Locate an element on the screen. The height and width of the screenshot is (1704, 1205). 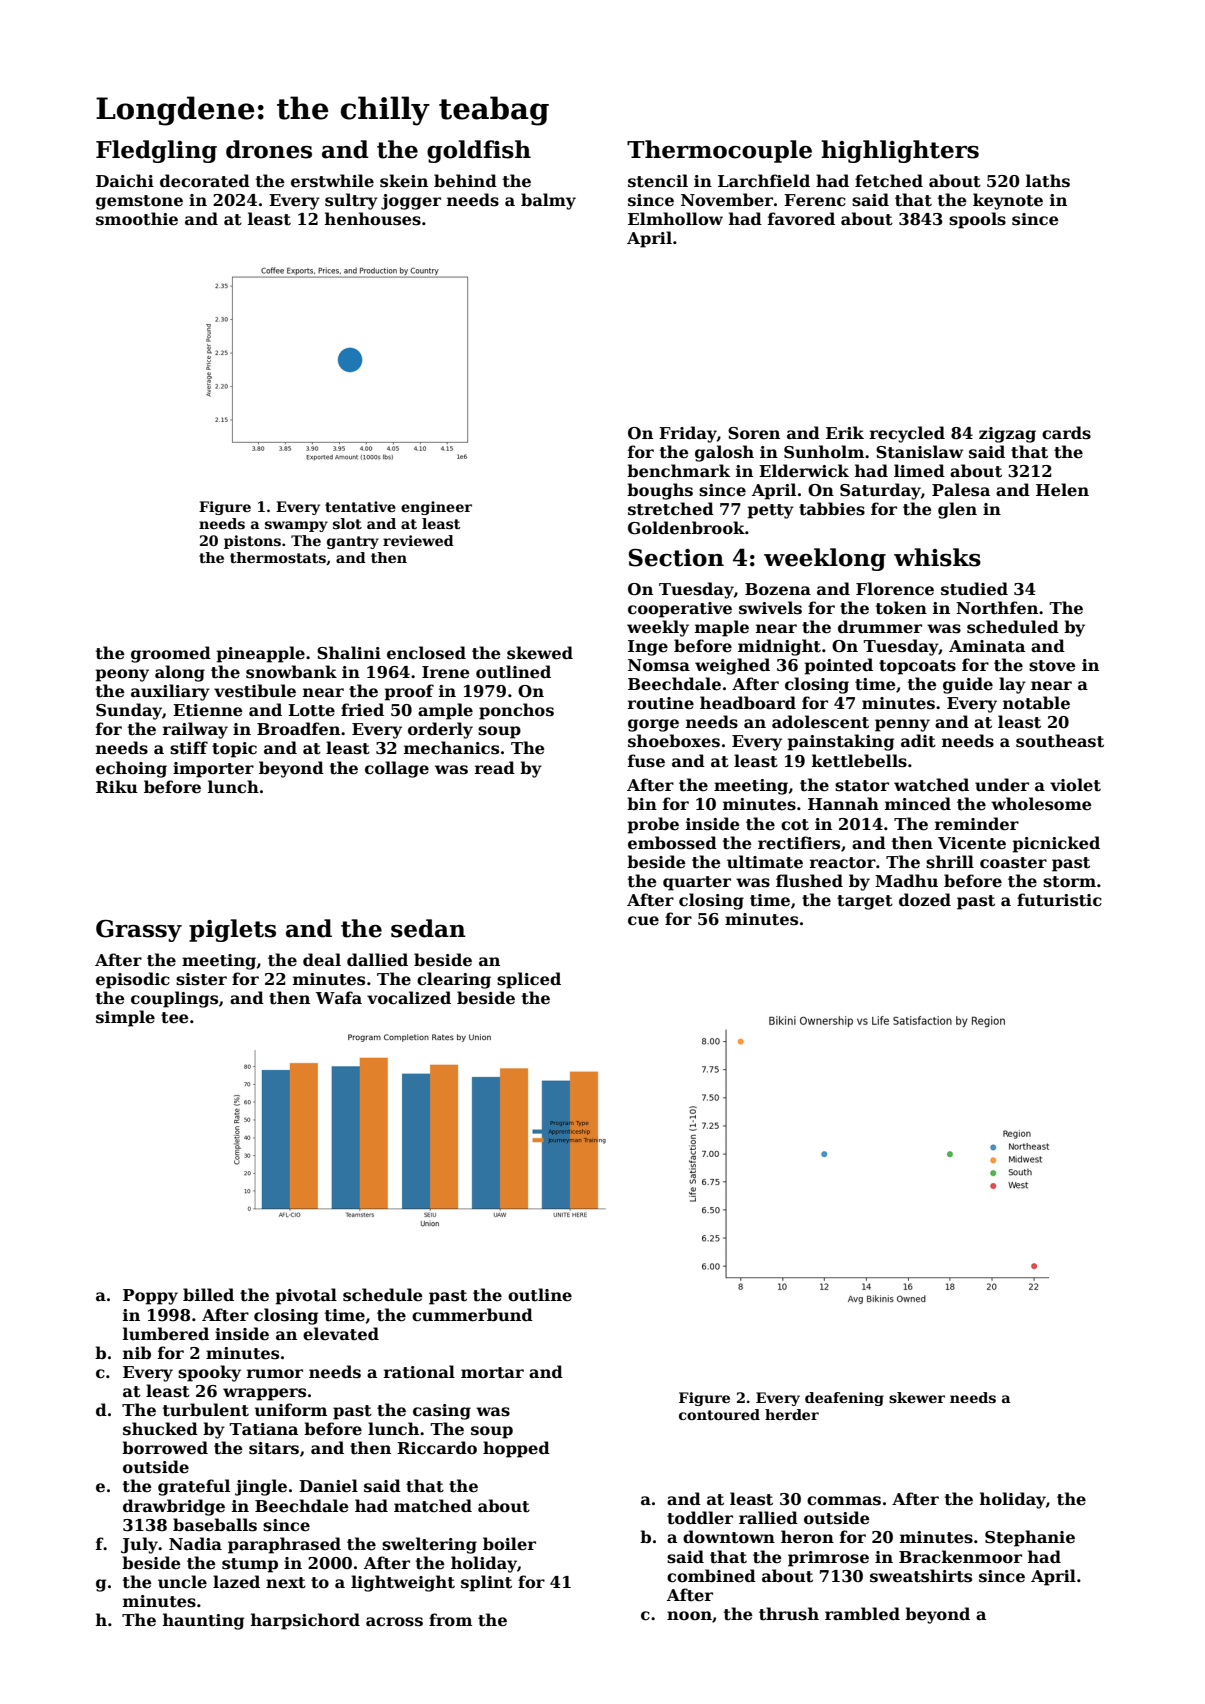
deafening is located at coordinates (844, 1399).
